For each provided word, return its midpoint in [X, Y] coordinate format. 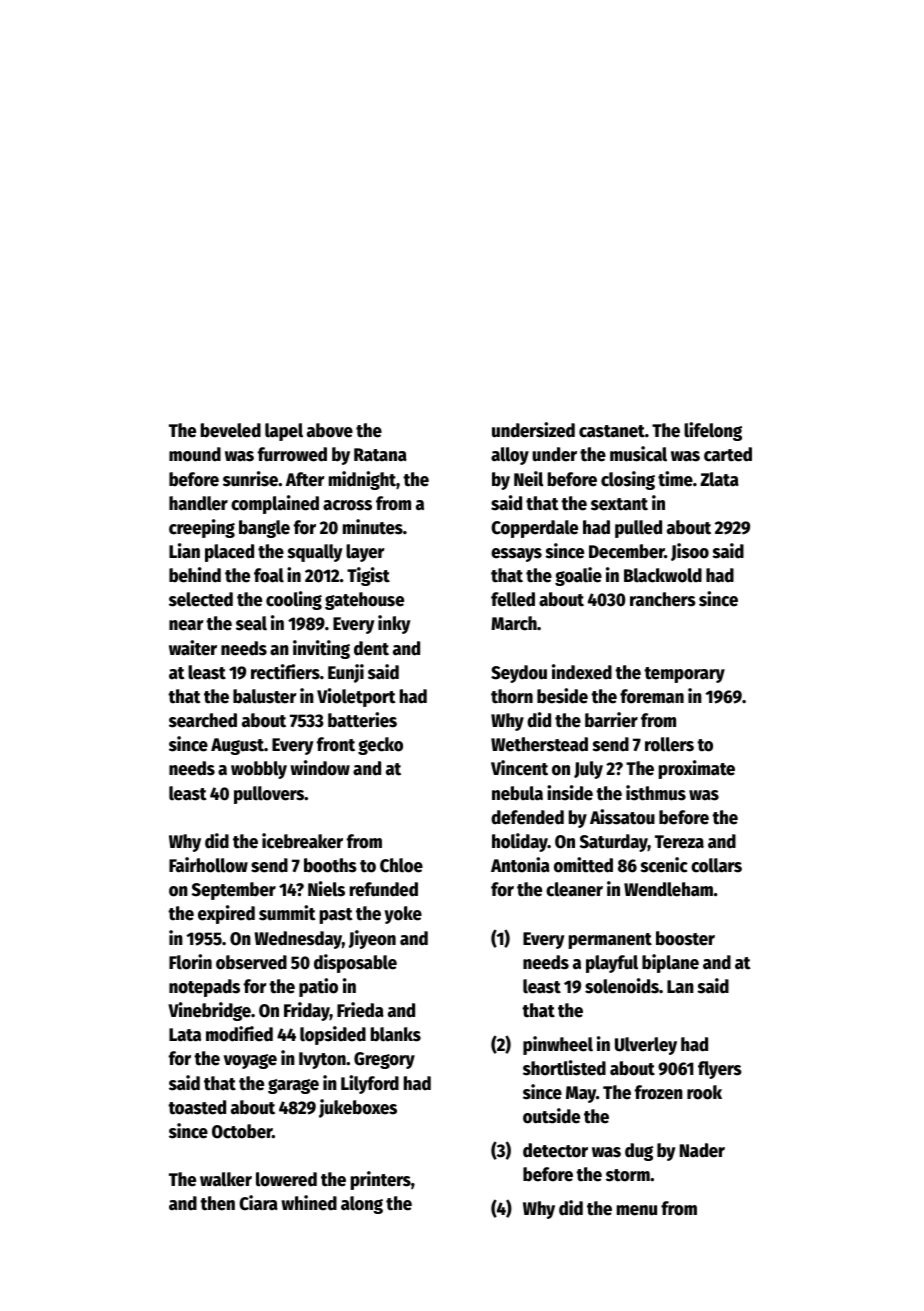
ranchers [663, 599]
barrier [611, 720]
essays [516, 555]
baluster [265, 696]
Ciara [258, 1203]
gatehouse [364, 601]
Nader [702, 1150]
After [305, 479]
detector [555, 1150]
